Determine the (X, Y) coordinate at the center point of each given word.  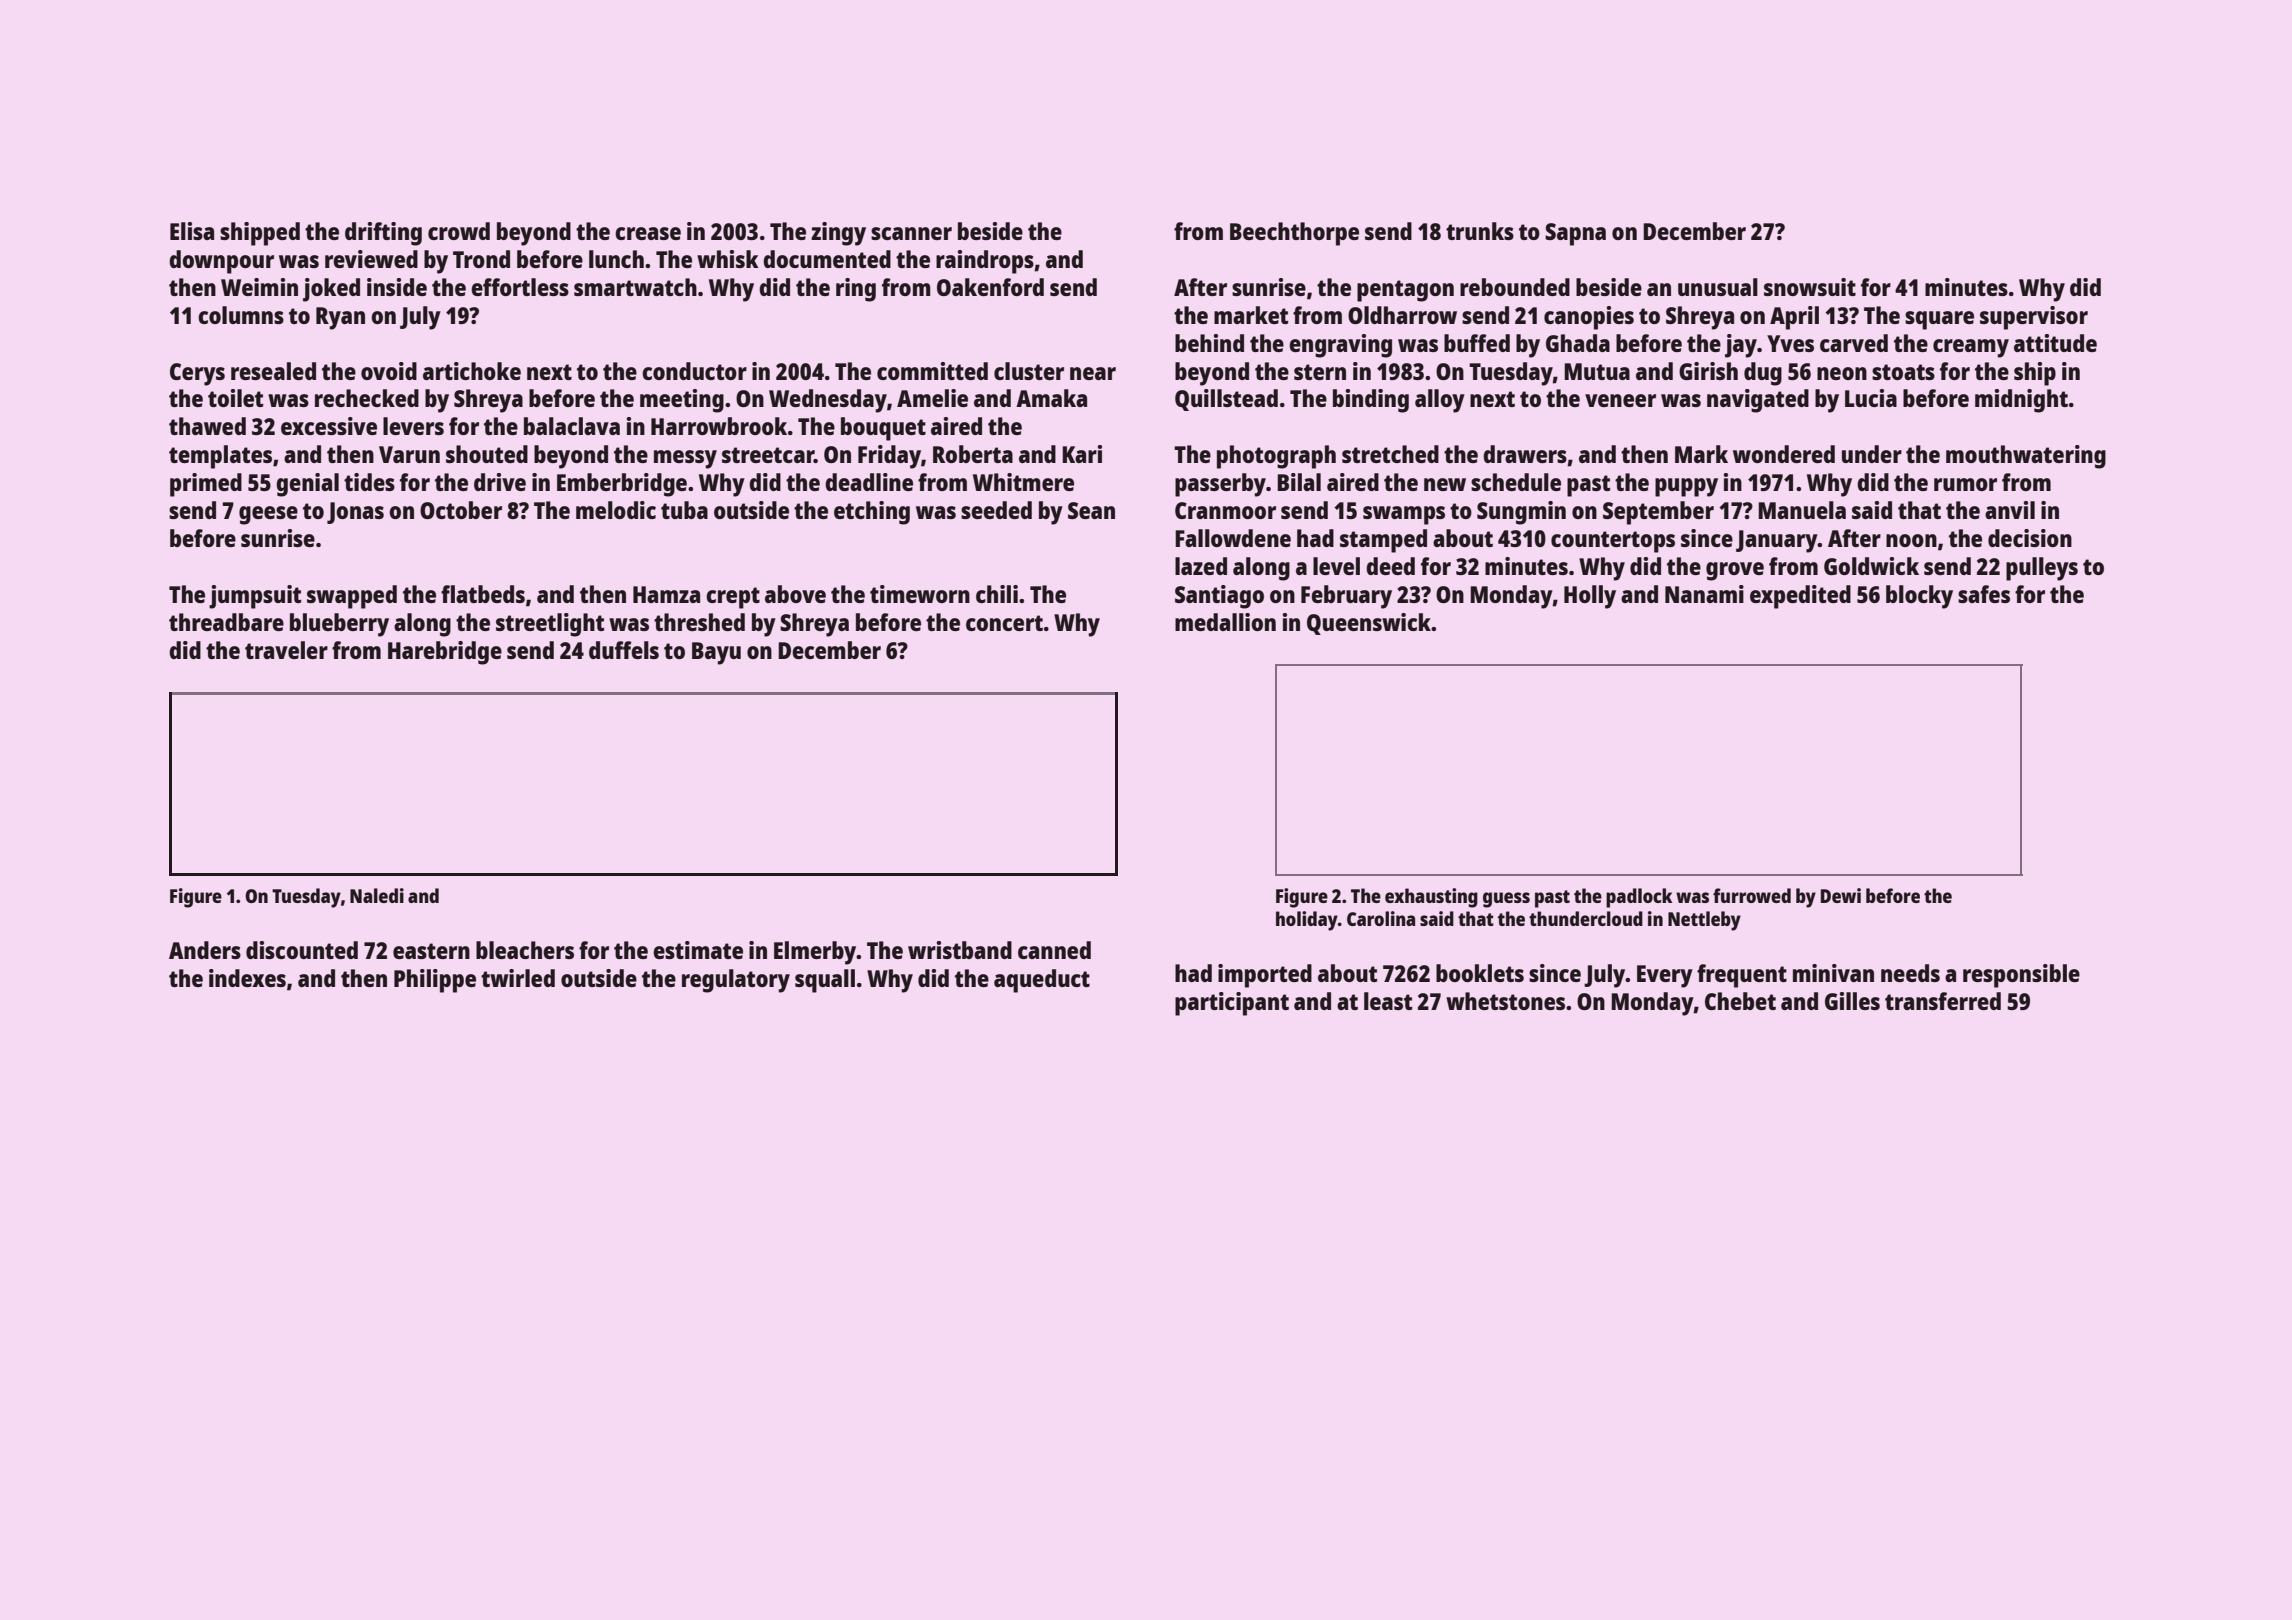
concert (1004, 623)
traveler (286, 650)
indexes (247, 978)
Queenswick (1369, 624)
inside (397, 287)
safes (1984, 594)
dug (1763, 374)
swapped (352, 597)
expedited (1800, 597)
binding (1371, 401)
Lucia (1871, 398)
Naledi (377, 895)
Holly (1590, 597)
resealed (273, 371)
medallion (1225, 622)
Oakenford (990, 287)
